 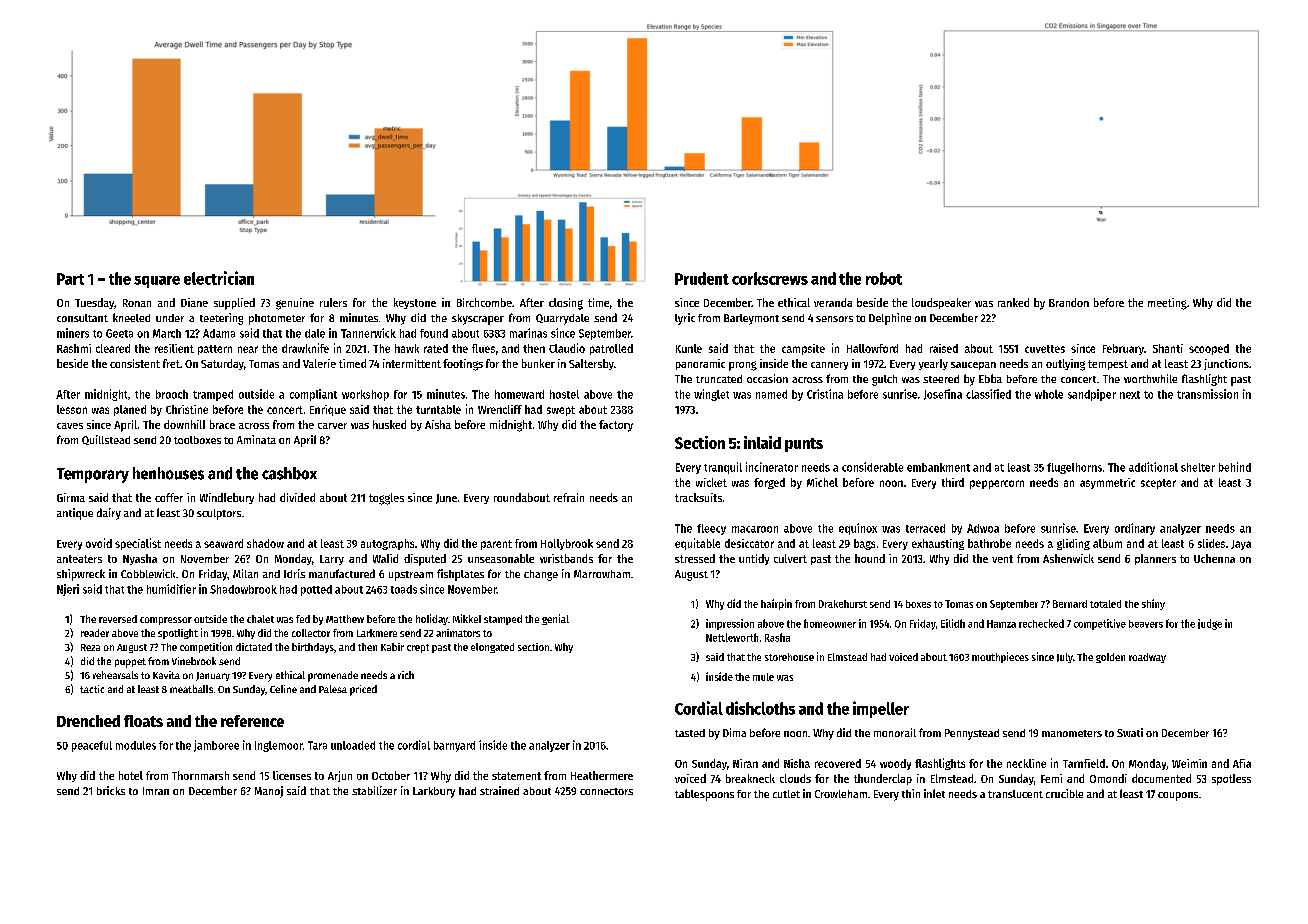 I want to click on fleecy, so click(x=711, y=529).
